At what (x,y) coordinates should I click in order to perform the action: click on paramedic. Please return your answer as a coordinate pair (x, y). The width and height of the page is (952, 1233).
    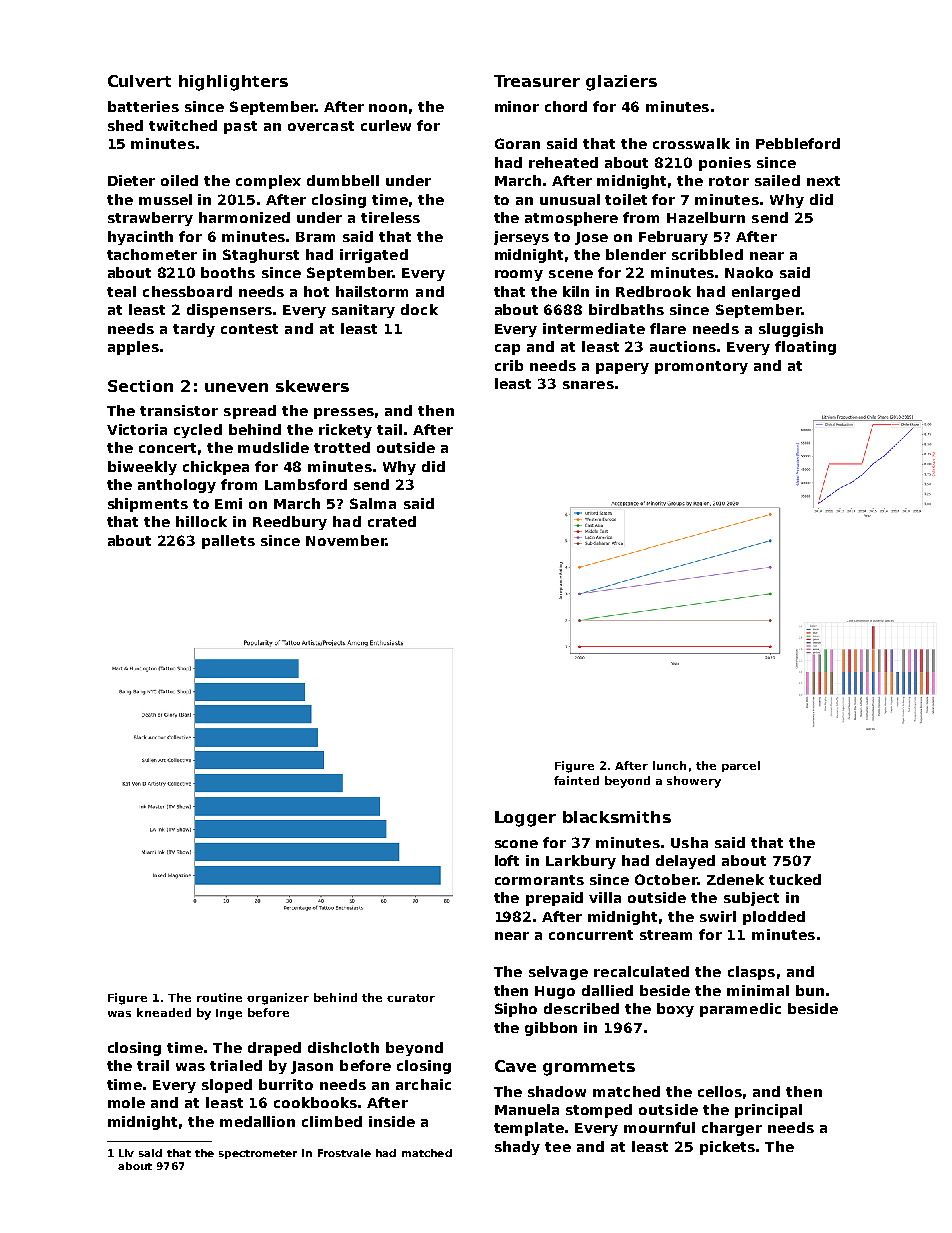
    Looking at the image, I should click on (740, 1010).
